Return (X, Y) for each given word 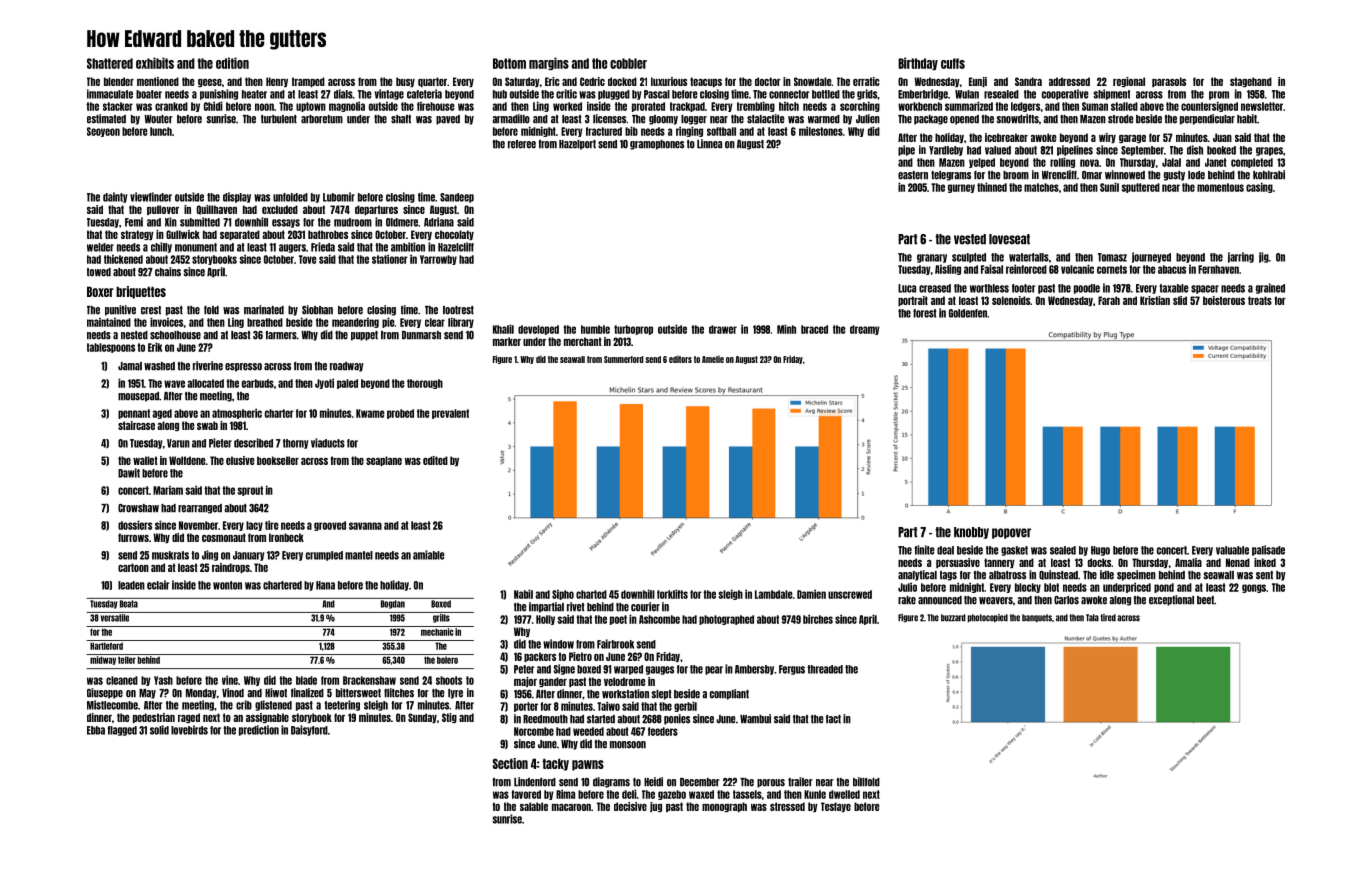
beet (1205, 600)
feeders (663, 731)
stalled (1124, 106)
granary (932, 258)
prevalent (450, 414)
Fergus (792, 670)
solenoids (1011, 300)
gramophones (657, 145)
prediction (259, 730)
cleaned (122, 680)
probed (400, 414)
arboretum (322, 119)
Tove (308, 259)
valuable (1232, 550)
